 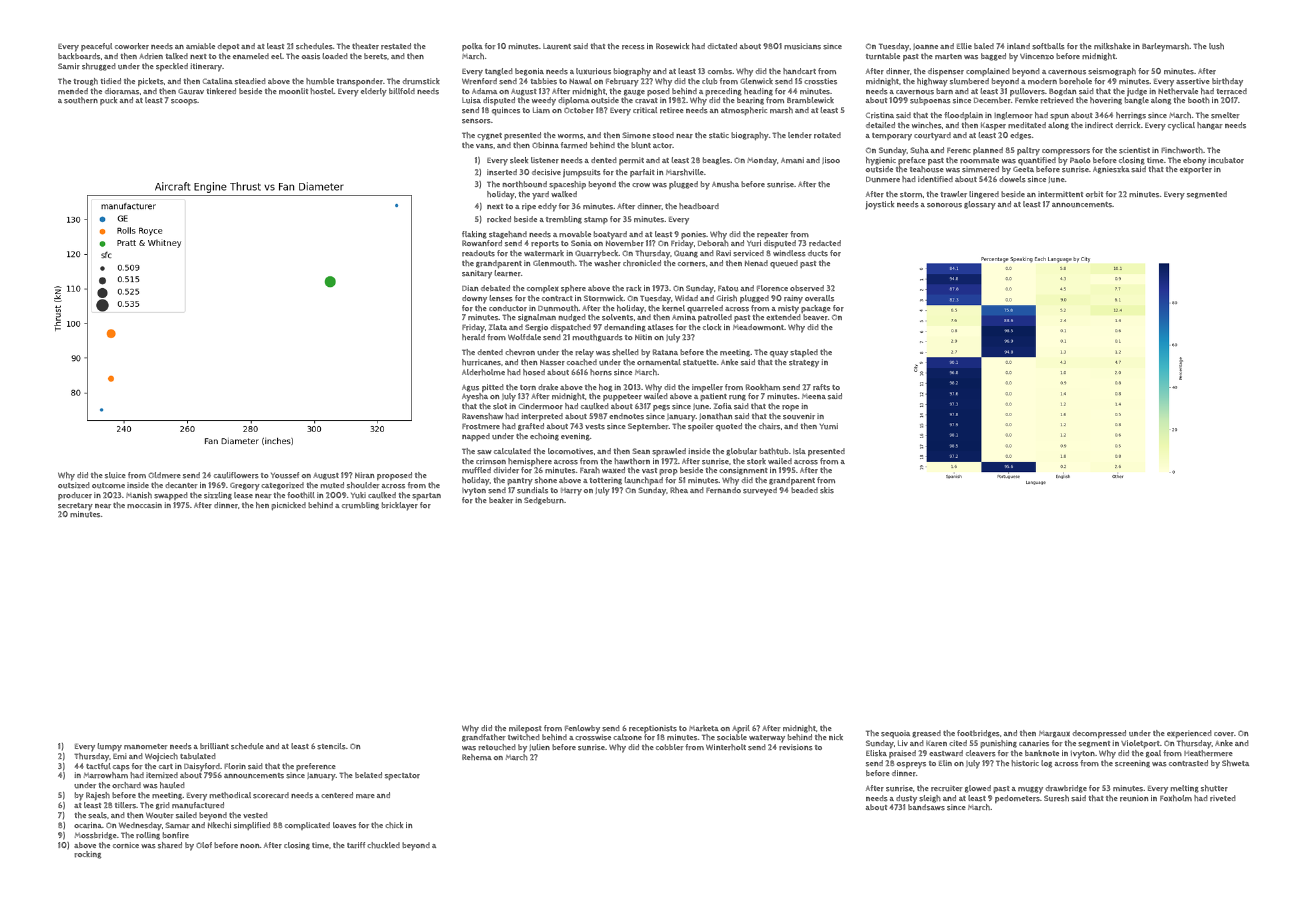 I want to click on milkshake, so click(x=1112, y=46).
